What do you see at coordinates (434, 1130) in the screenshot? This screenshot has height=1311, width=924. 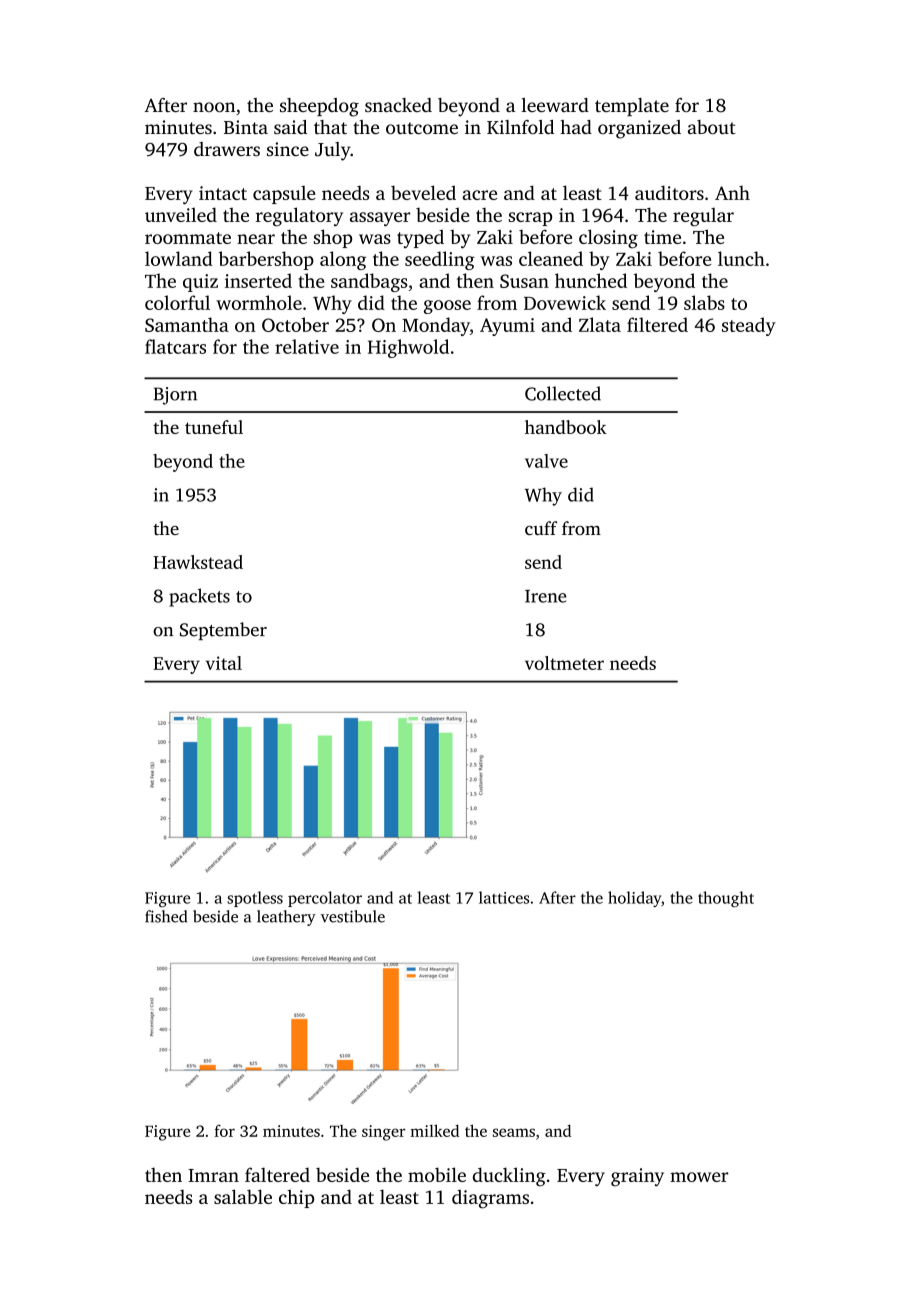 I see `milked` at bounding box center [434, 1130].
